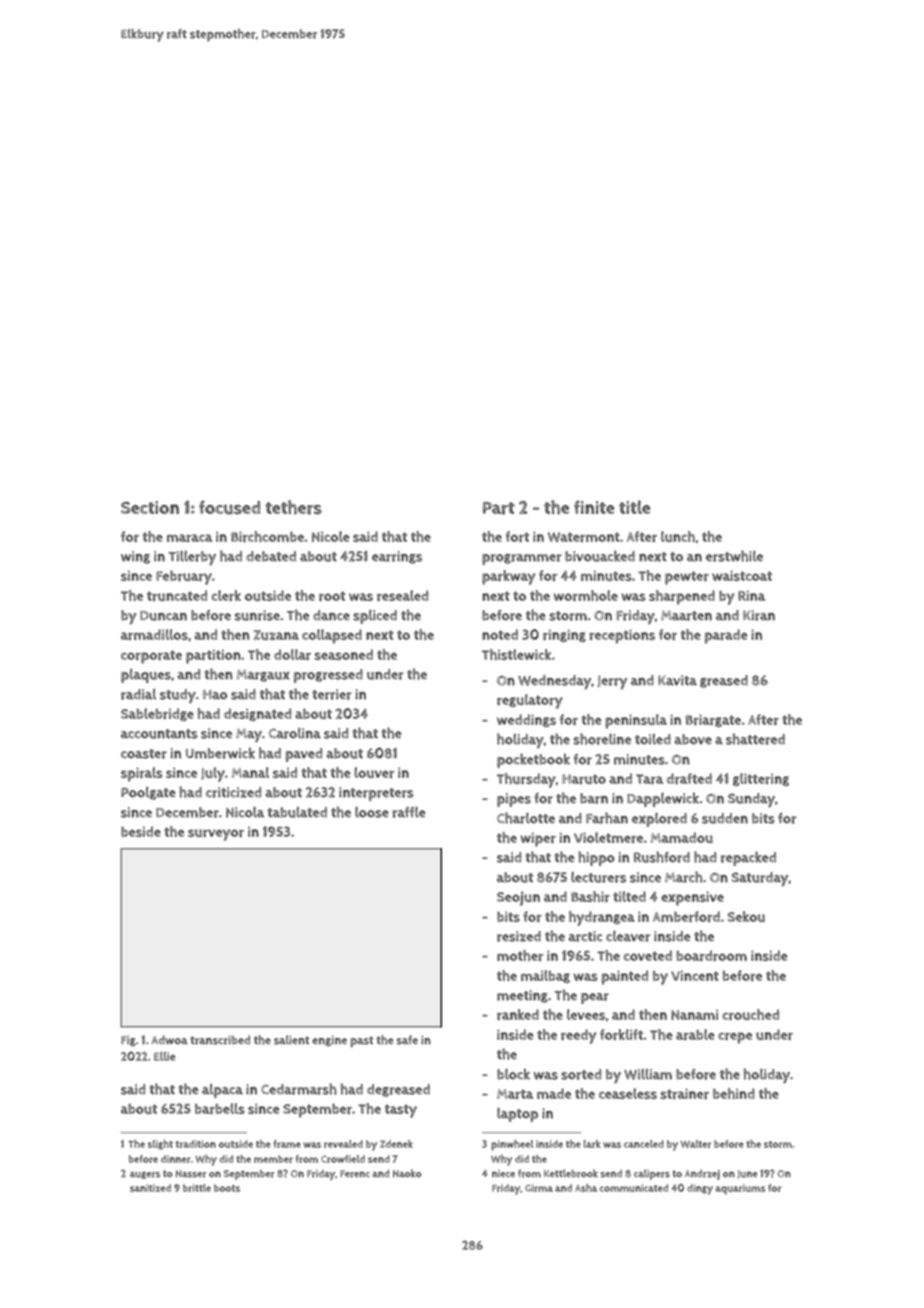 Image resolution: width=924 pixels, height=1308 pixels. What do you see at coordinates (372, 812) in the image?
I see `loose` at bounding box center [372, 812].
